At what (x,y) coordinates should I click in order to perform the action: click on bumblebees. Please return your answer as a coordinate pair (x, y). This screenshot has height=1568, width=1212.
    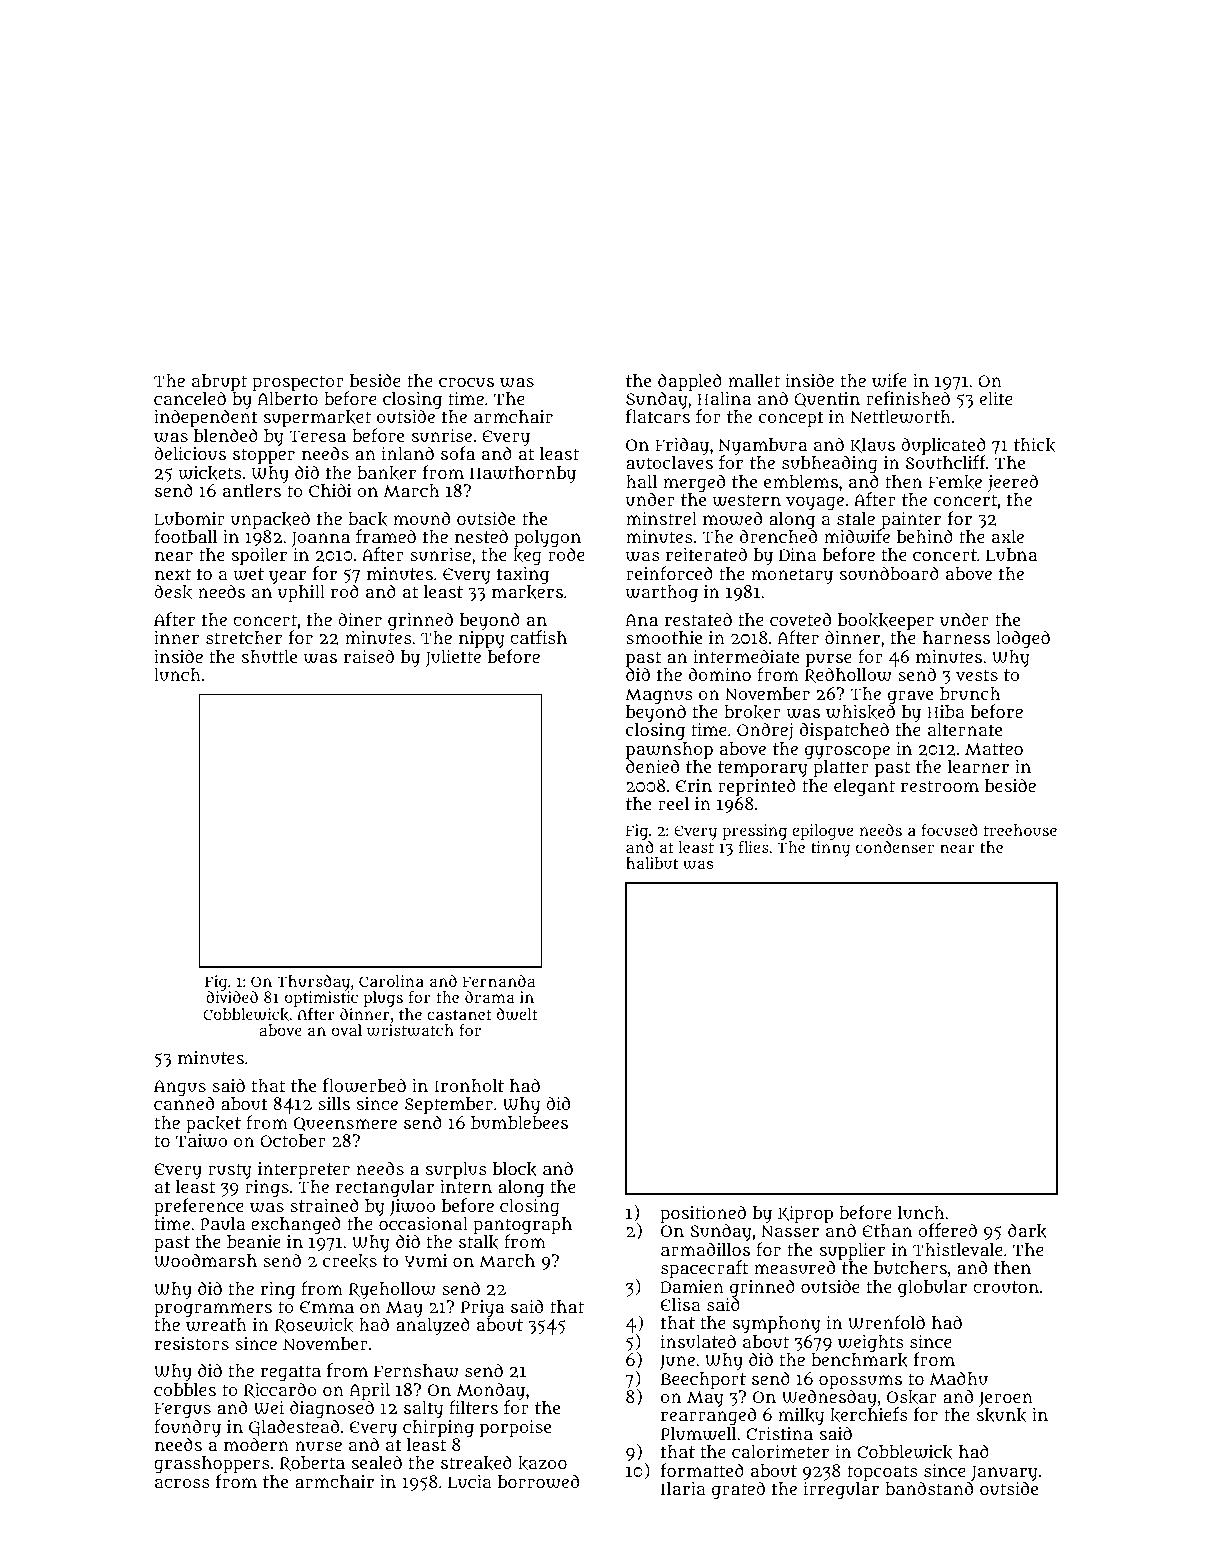
    Looking at the image, I should click on (519, 1122).
